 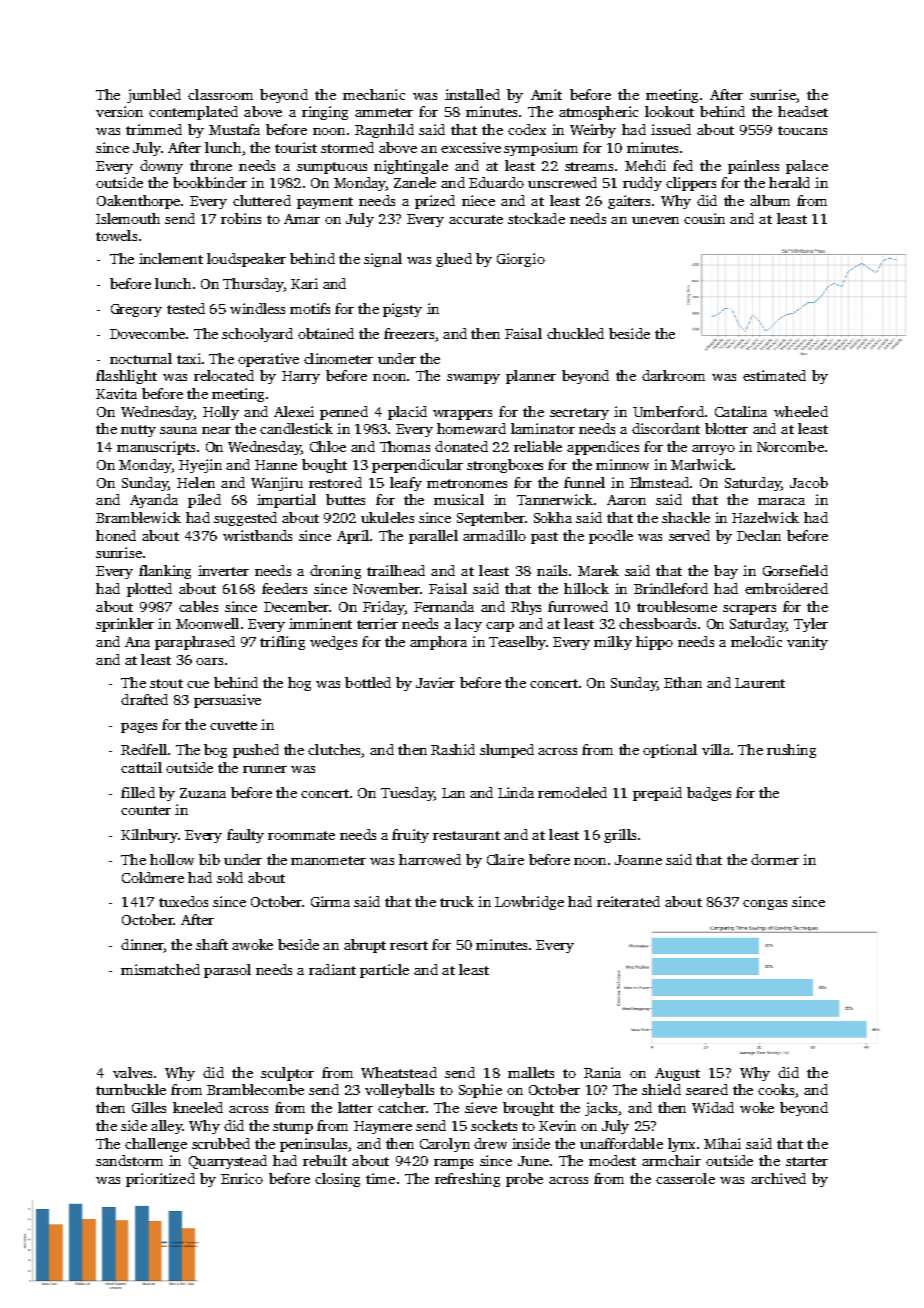 What do you see at coordinates (774, 375) in the page?
I see `estimated` at bounding box center [774, 375].
